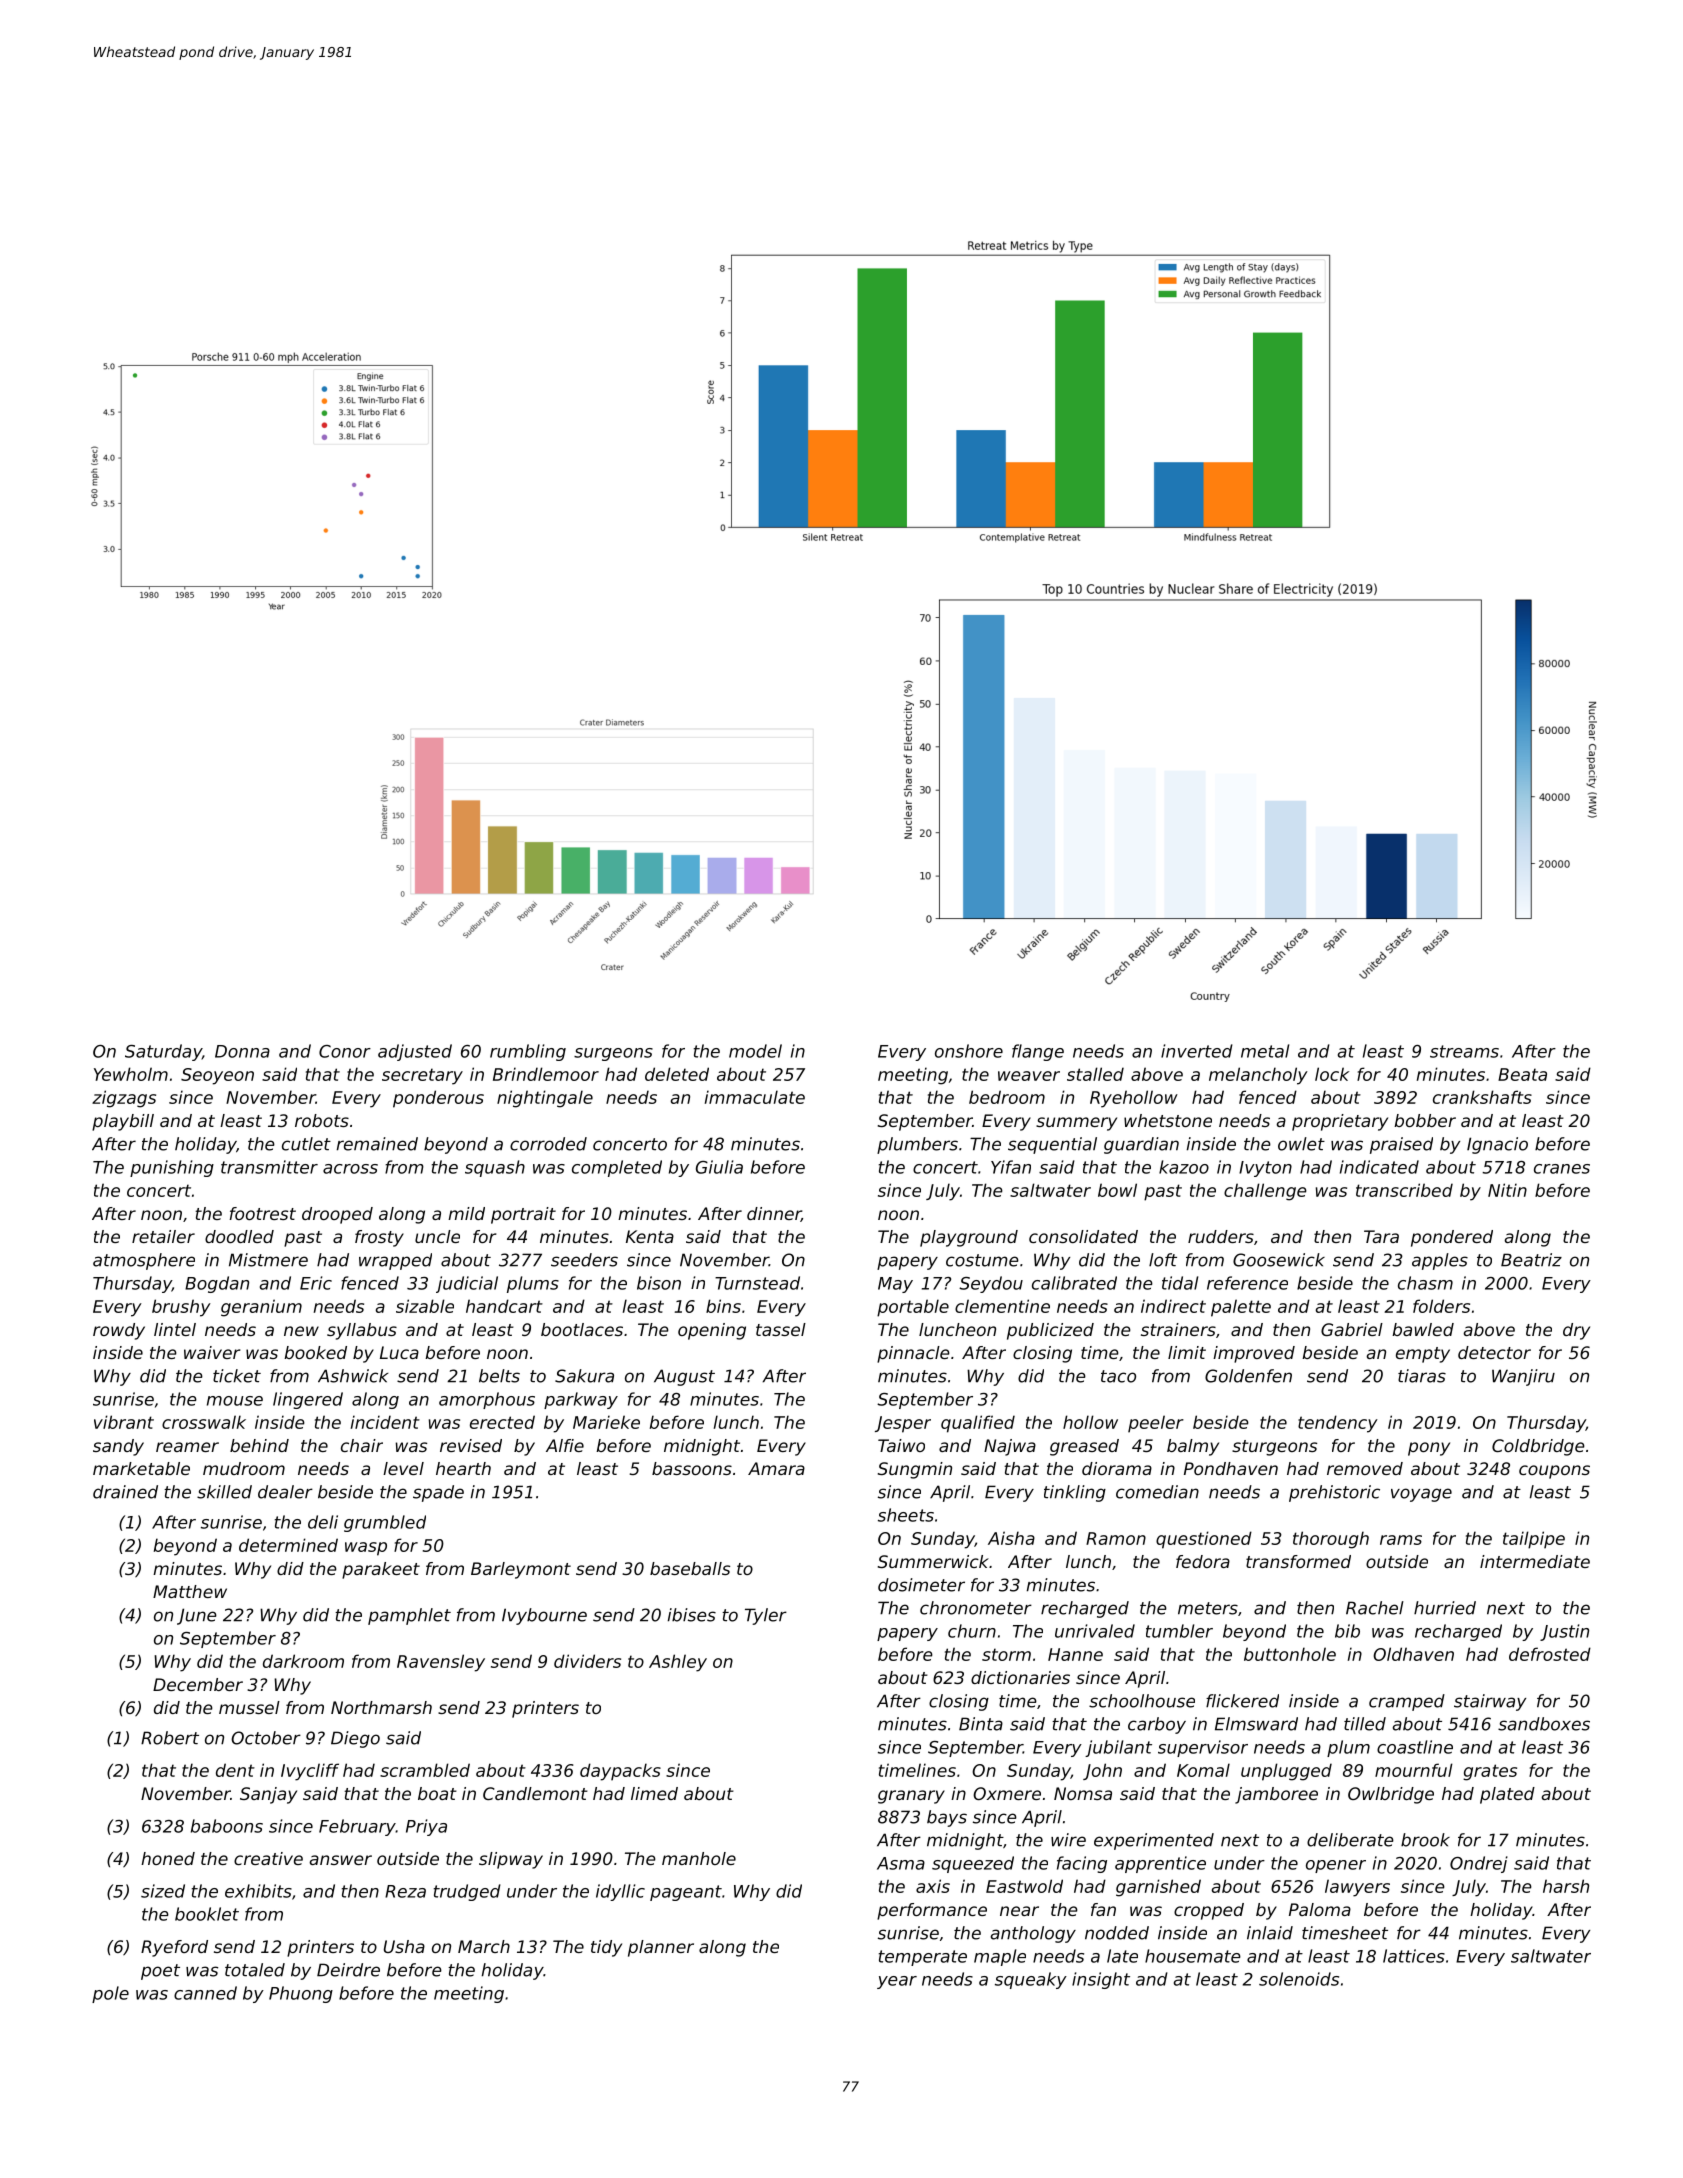 The image size is (1683, 2178). Describe the element at coordinates (1523, 1377) in the image. I see `Wanjiru` at that location.
